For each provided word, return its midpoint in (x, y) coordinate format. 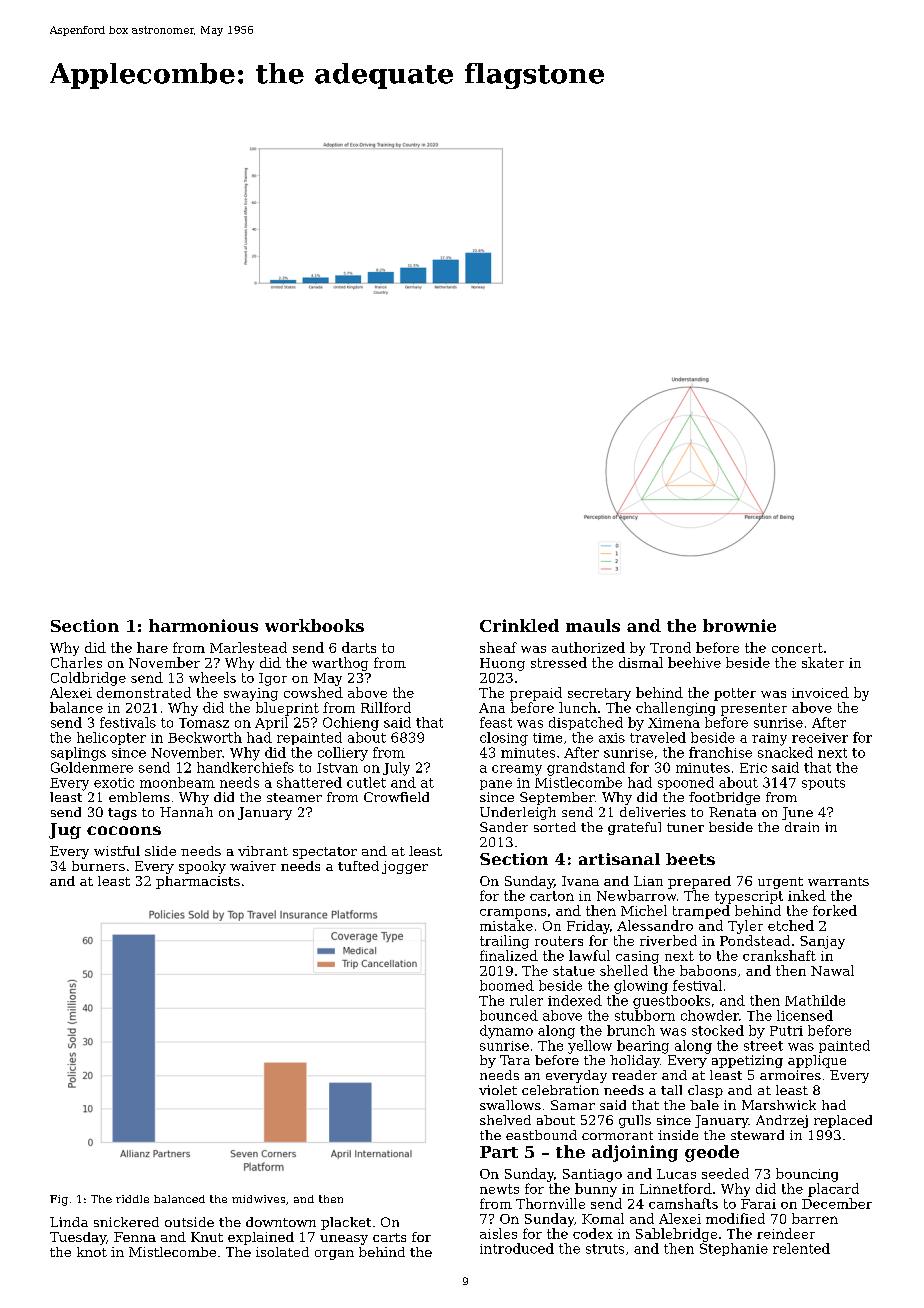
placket (346, 1223)
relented (801, 1248)
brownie (739, 625)
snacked (785, 752)
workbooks (314, 625)
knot (92, 1252)
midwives (258, 1199)
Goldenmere (92, 767)
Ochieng (351, 724)
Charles (76, 662)
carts (389, 1237)
